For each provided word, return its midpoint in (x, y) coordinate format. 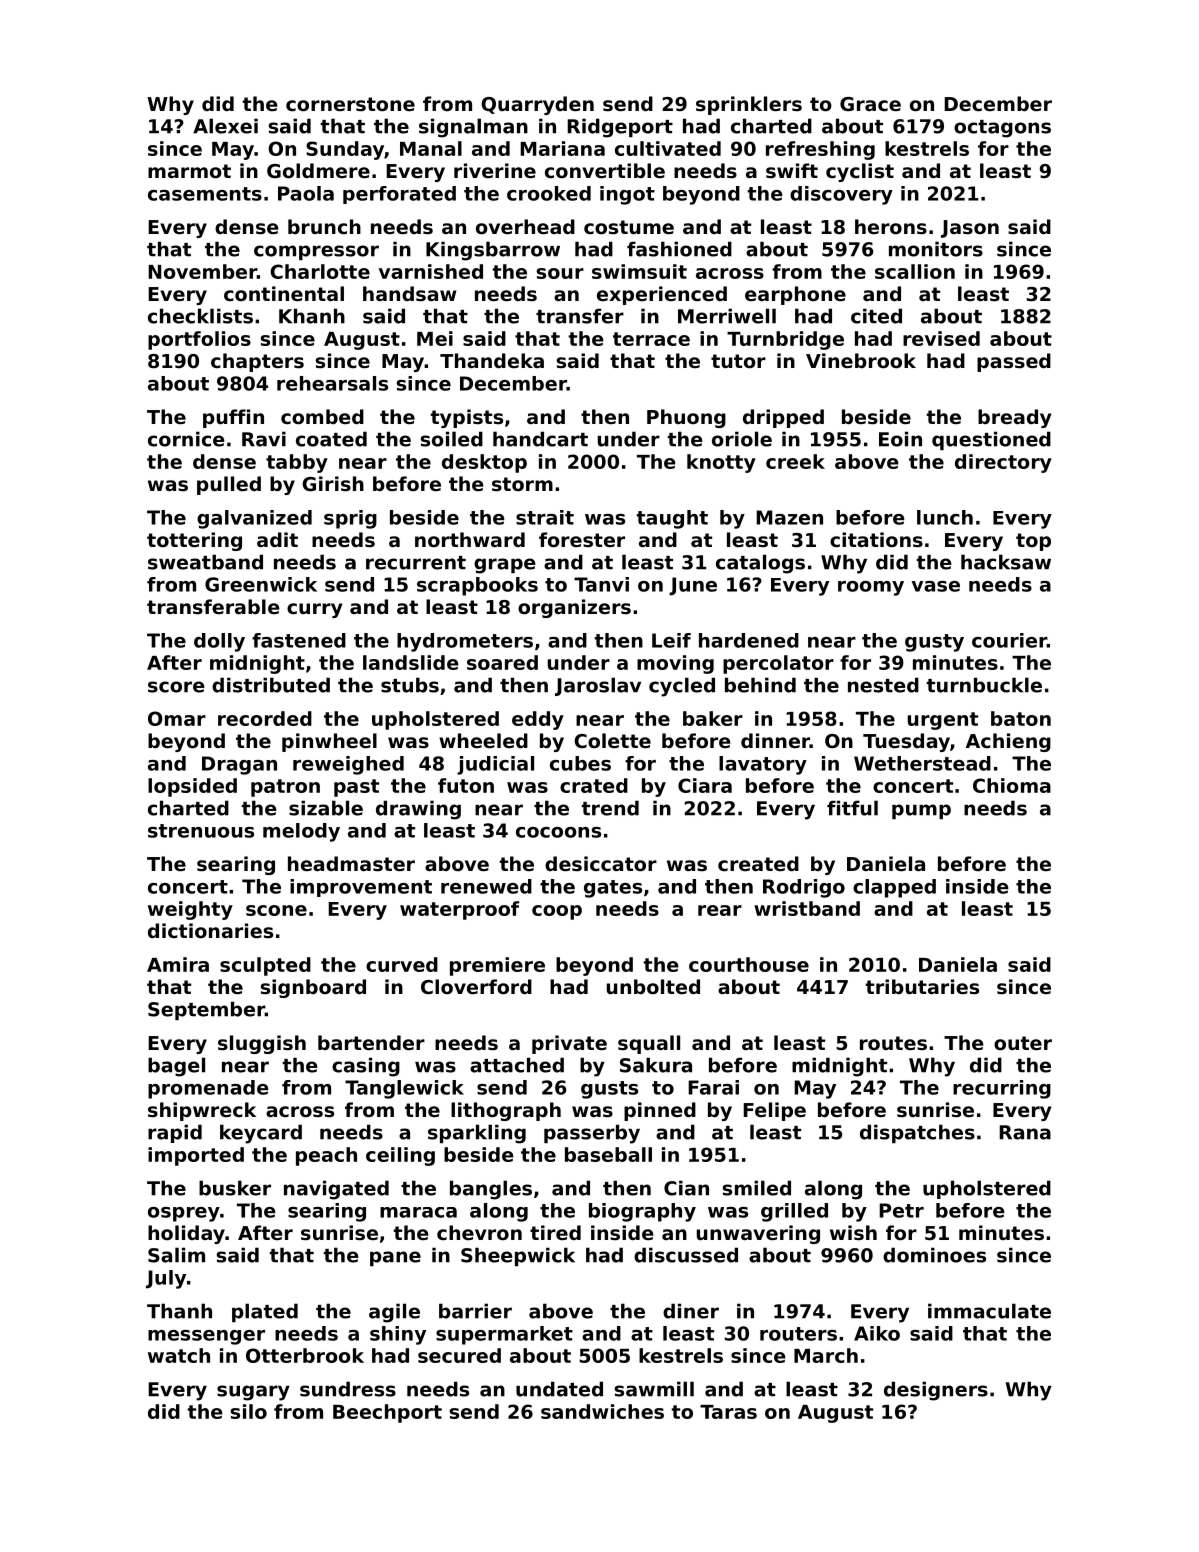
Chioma (1012, 785)
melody (301, 832)
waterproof (459, 910)
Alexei (225, 126)
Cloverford (476, 986)
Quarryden (537, 105)
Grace (870, 104)
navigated (336, 1190)
